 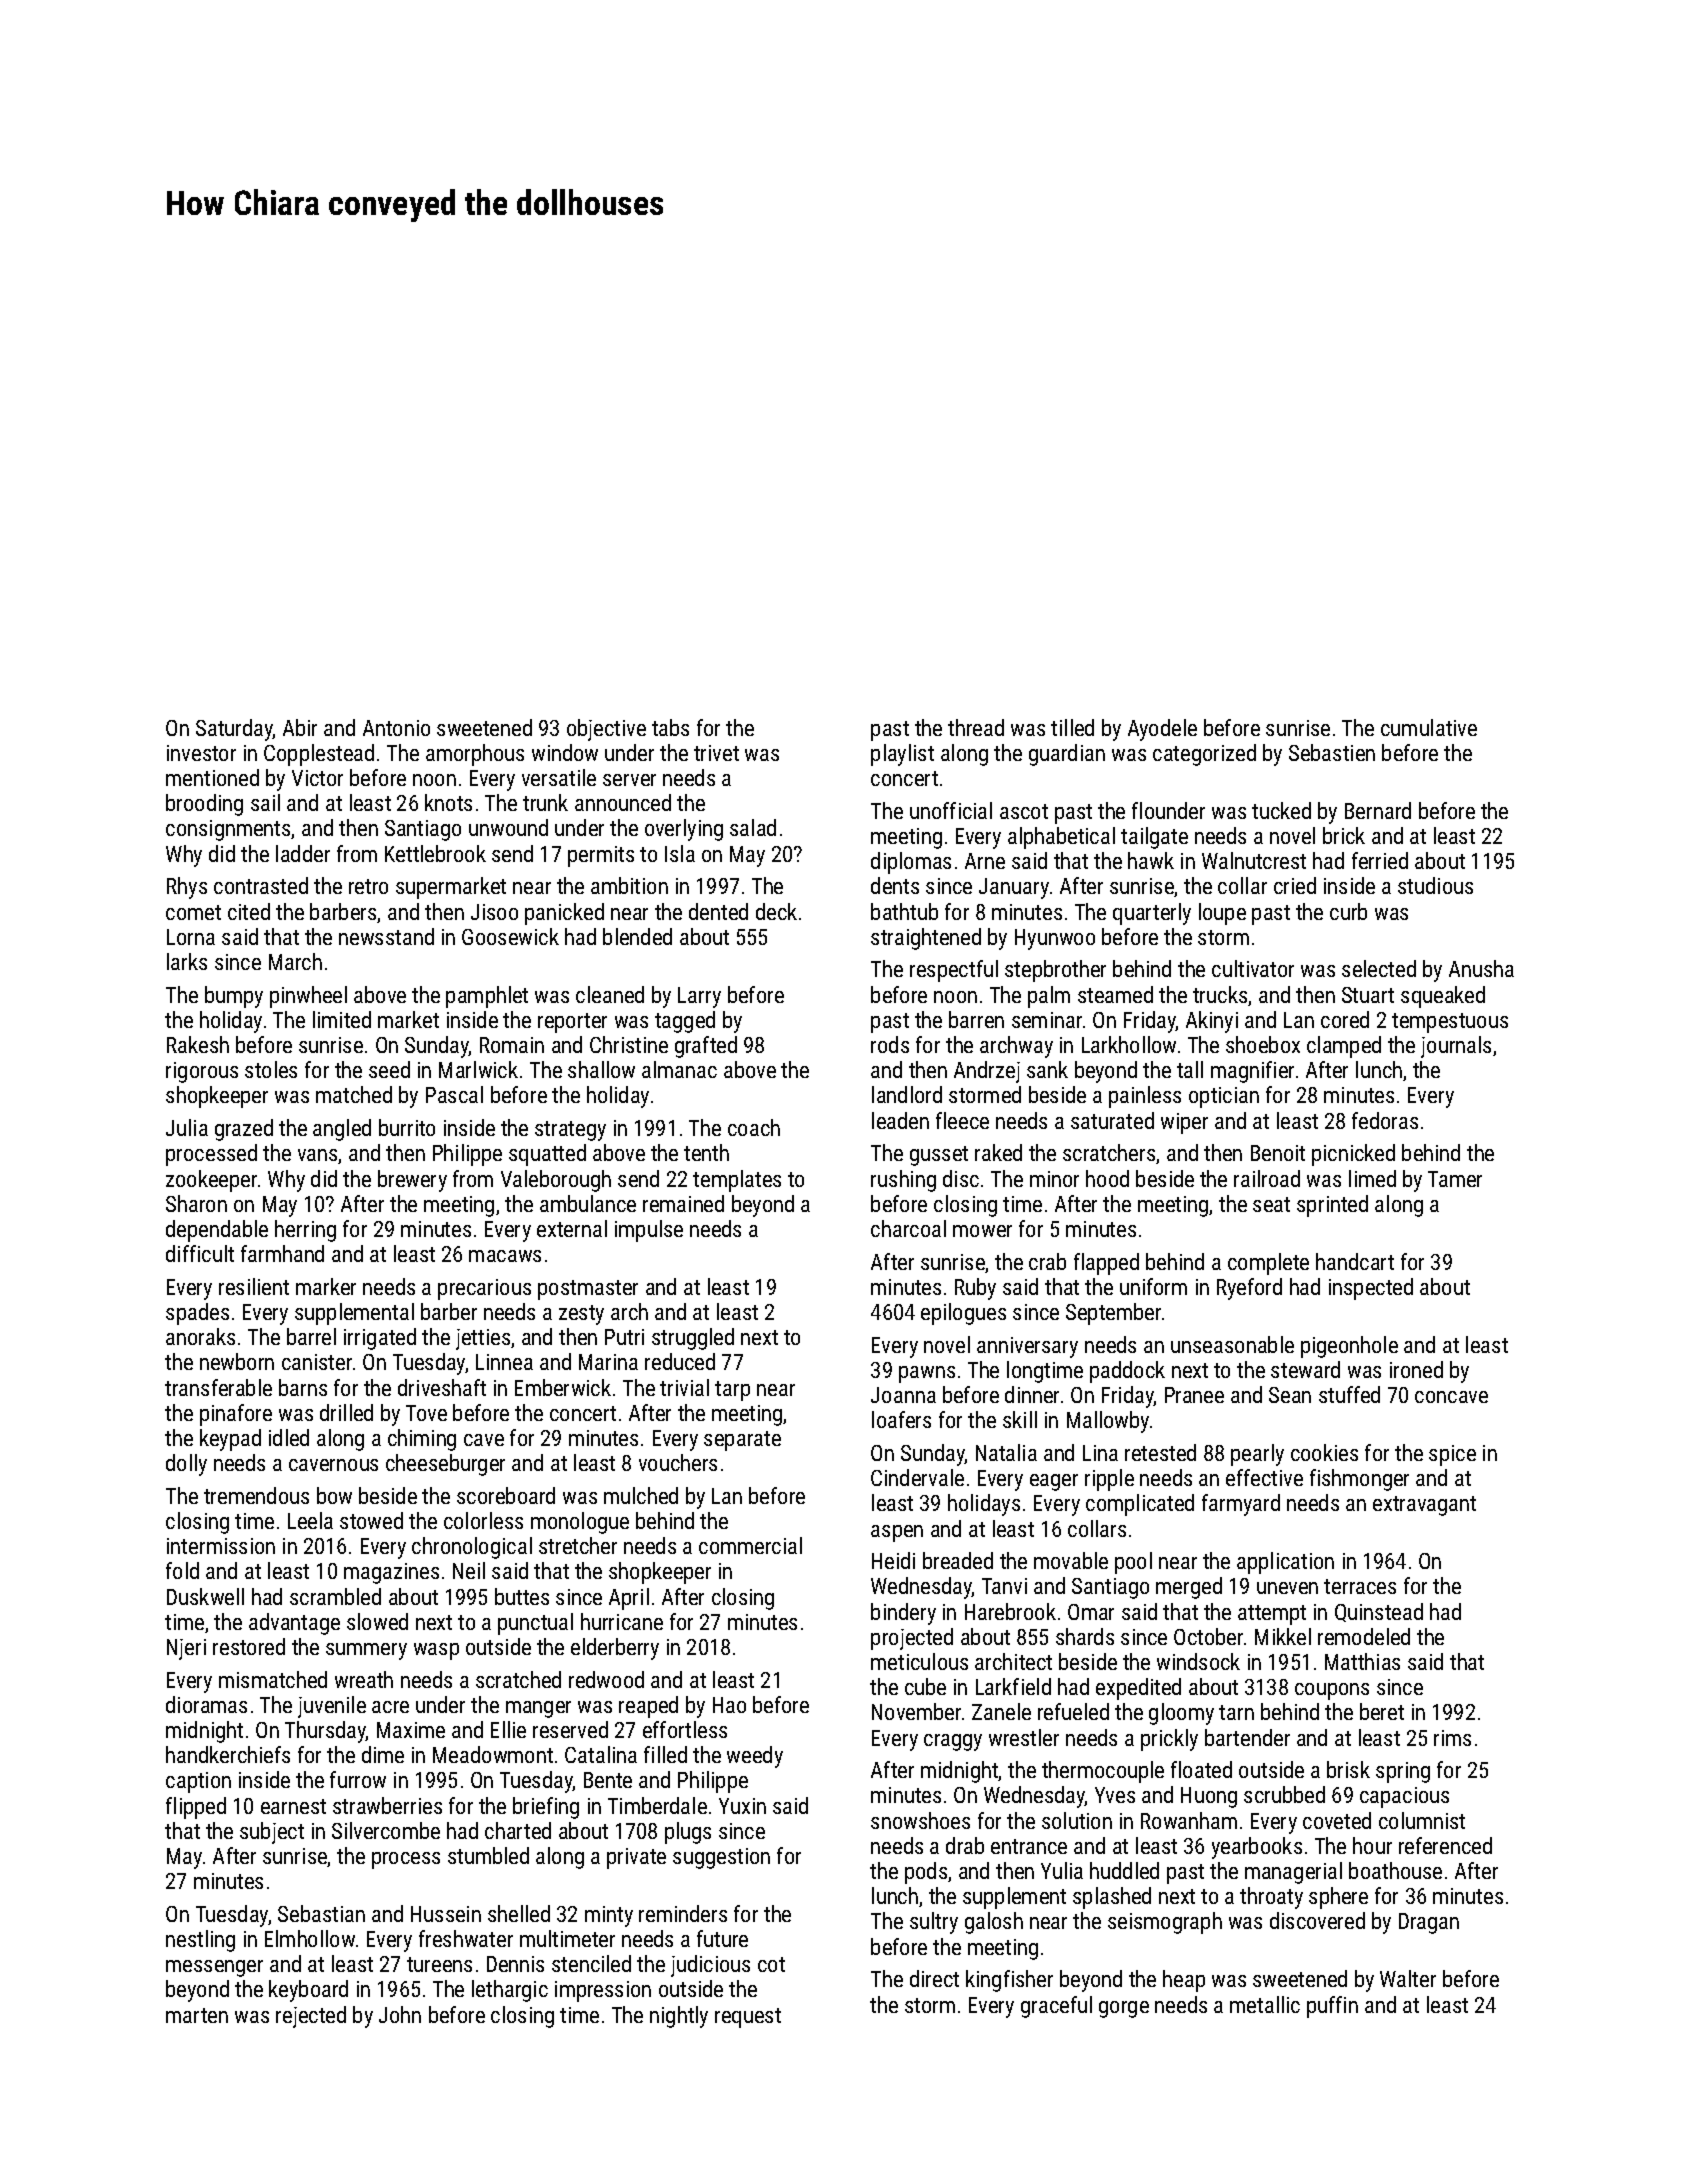 What do you see at coordinates (1353, 1155) in the screenshot?
I see `picnicked` at bounding box center [1353, 1155].
